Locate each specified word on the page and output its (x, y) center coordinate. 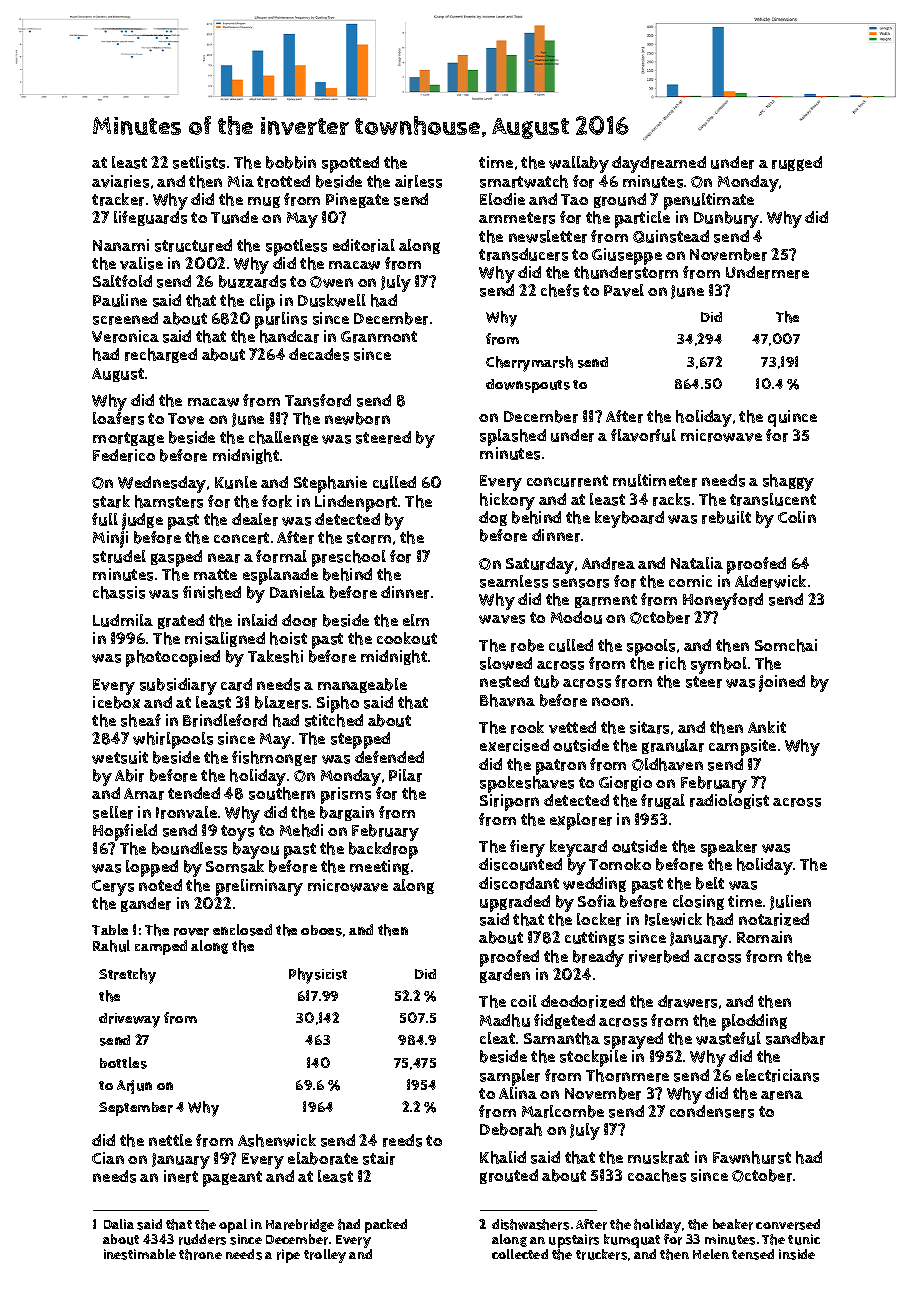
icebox (116, 702)
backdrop (383, 850)
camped (161, 947)
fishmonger (274, 758)
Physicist (318, 976)
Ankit (767, 727)
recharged (161, 355)
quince (792, 418)
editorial (364, 245)
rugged (797, 163)
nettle (170, 1140)
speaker (729, 848)
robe (527, 645)
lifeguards (150, 218)
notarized (774, 919)
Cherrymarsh (529, 364)
